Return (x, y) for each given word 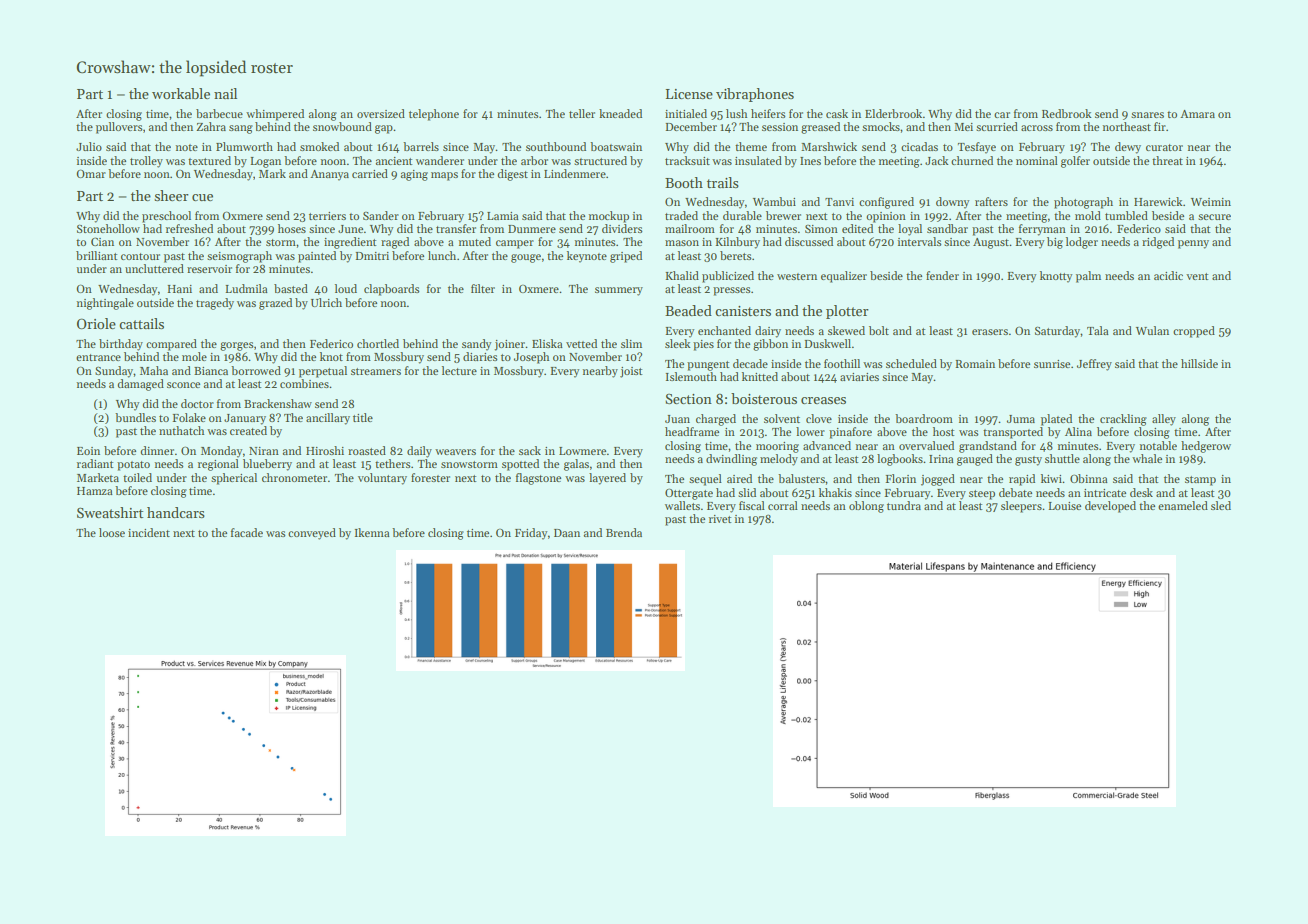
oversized (381, 113)
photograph (1083, 203)
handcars (176, 512)
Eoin (88, 451)
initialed (686, 113)
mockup (609, 217)
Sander (381, 215)
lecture (459, 370)
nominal (1037, 160)
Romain (975, 364)
